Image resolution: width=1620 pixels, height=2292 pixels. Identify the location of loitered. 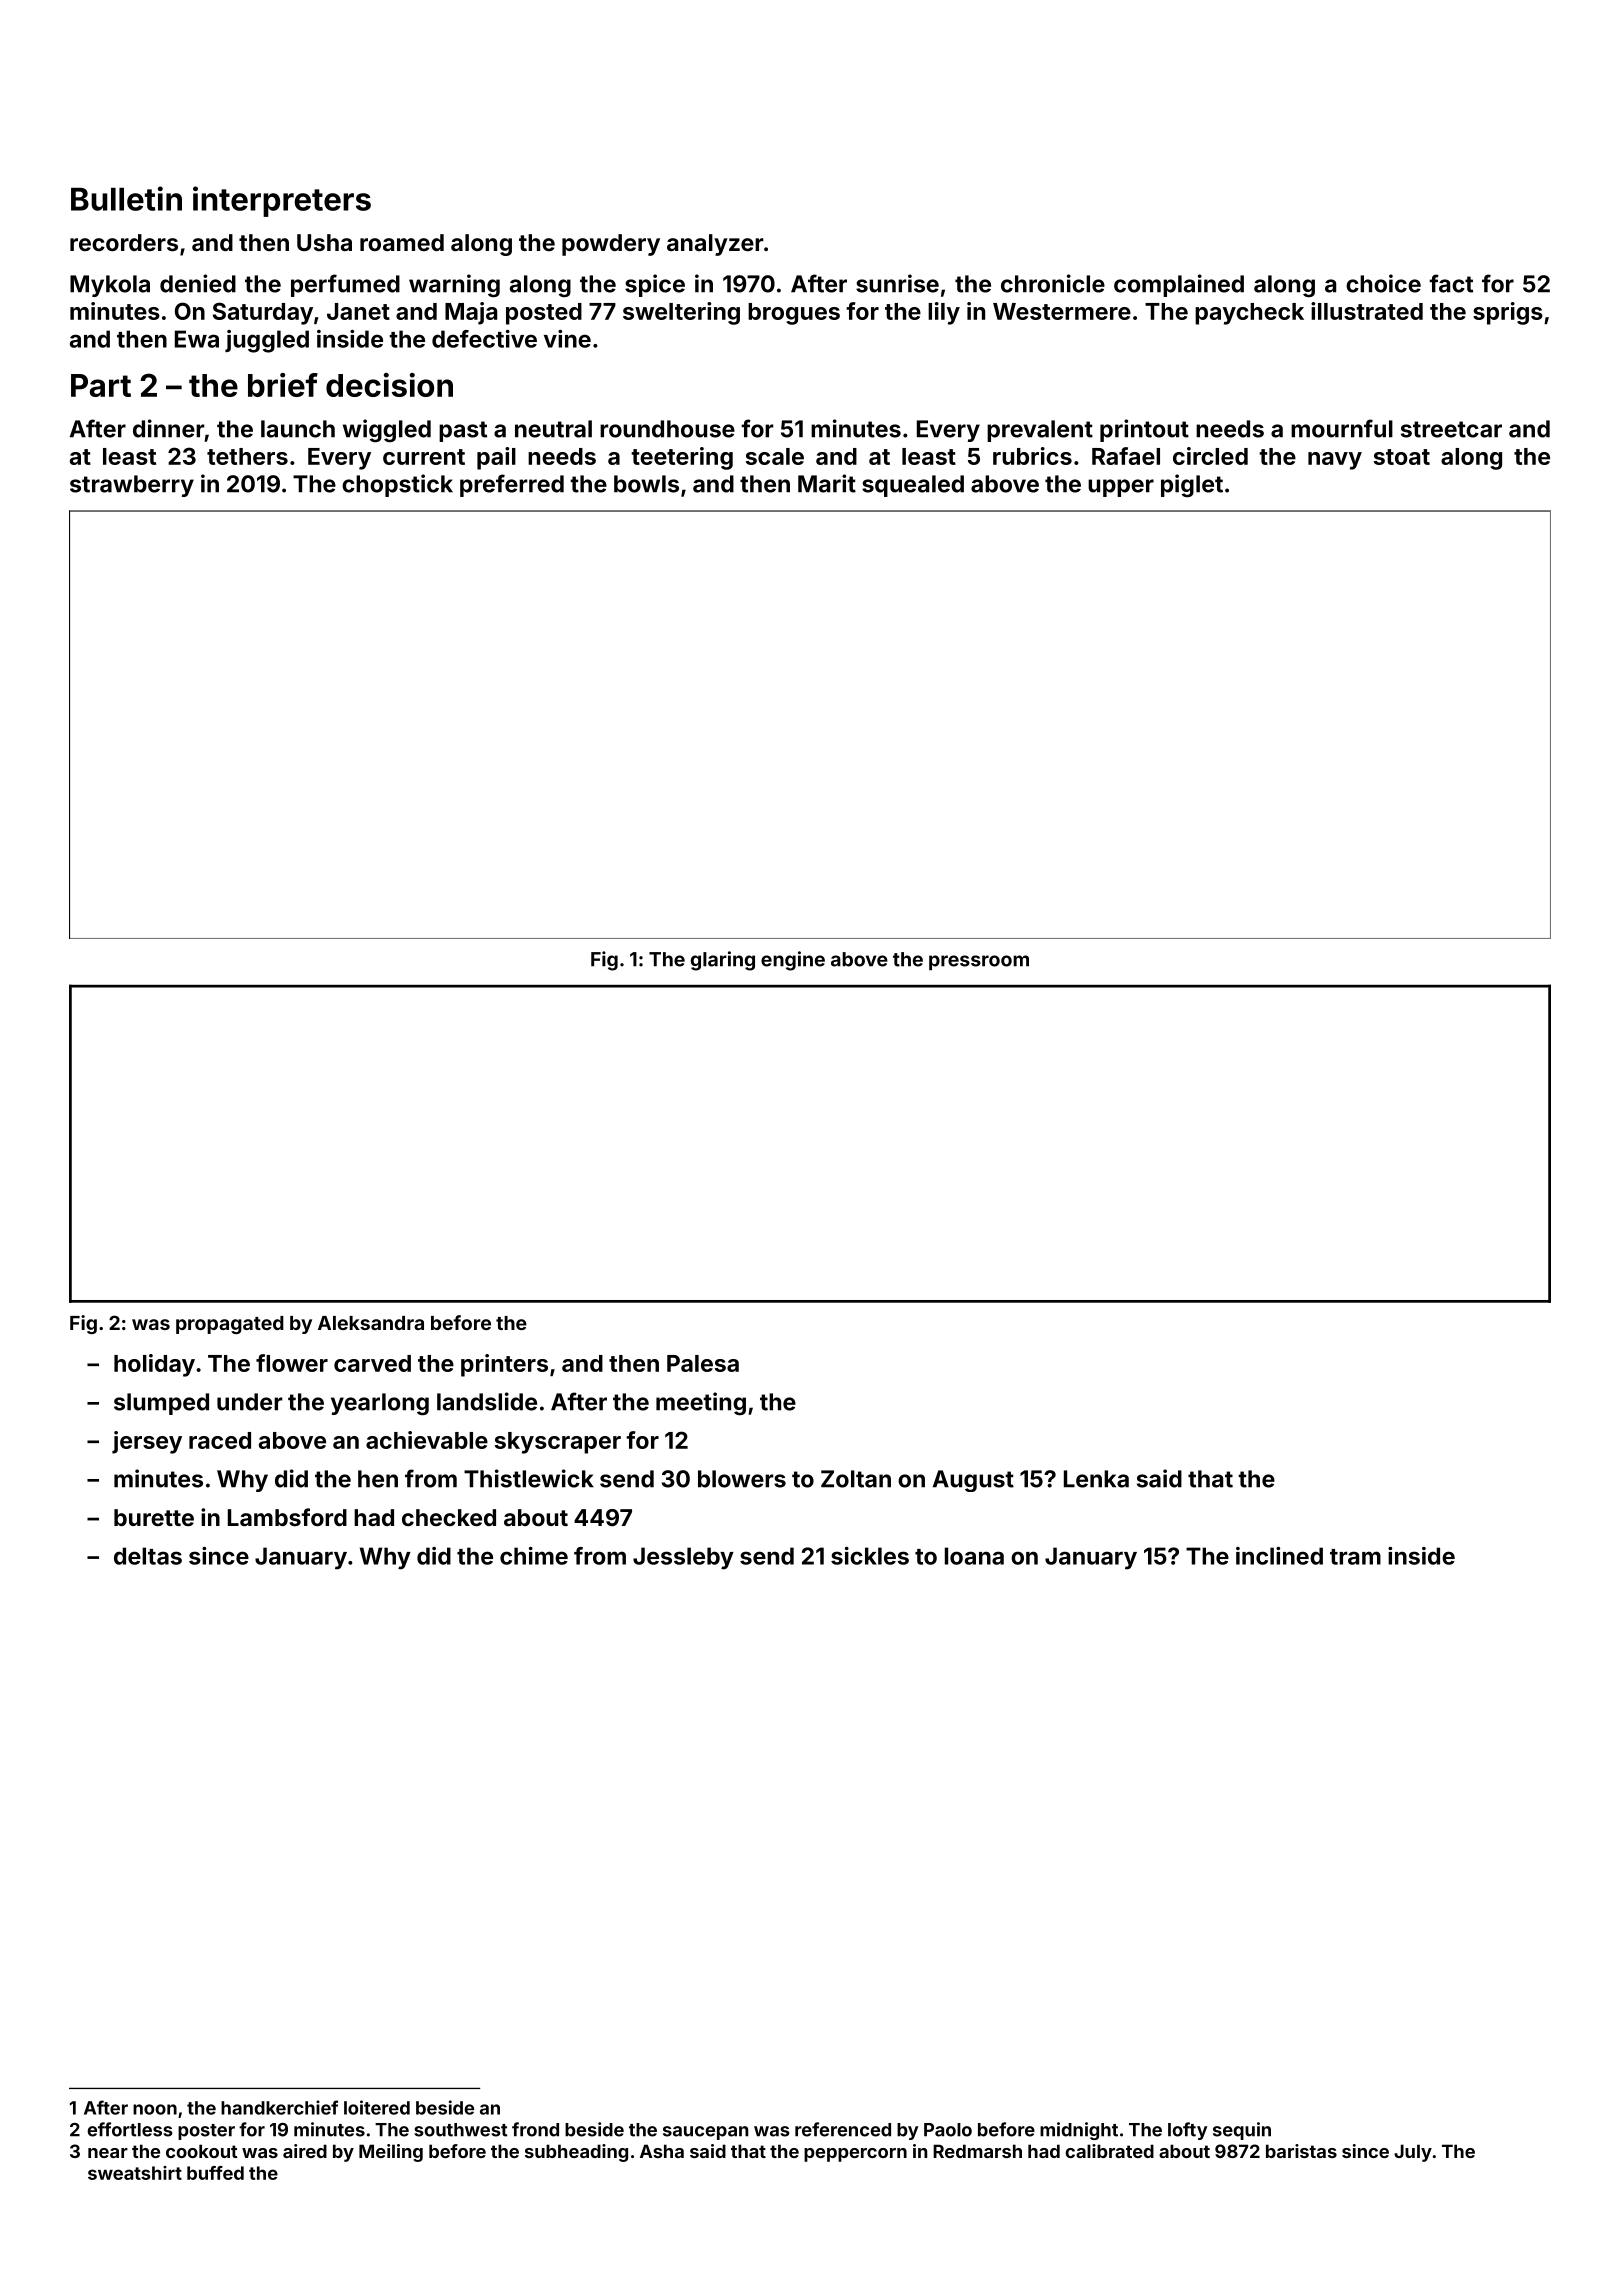
(377, 2107).
